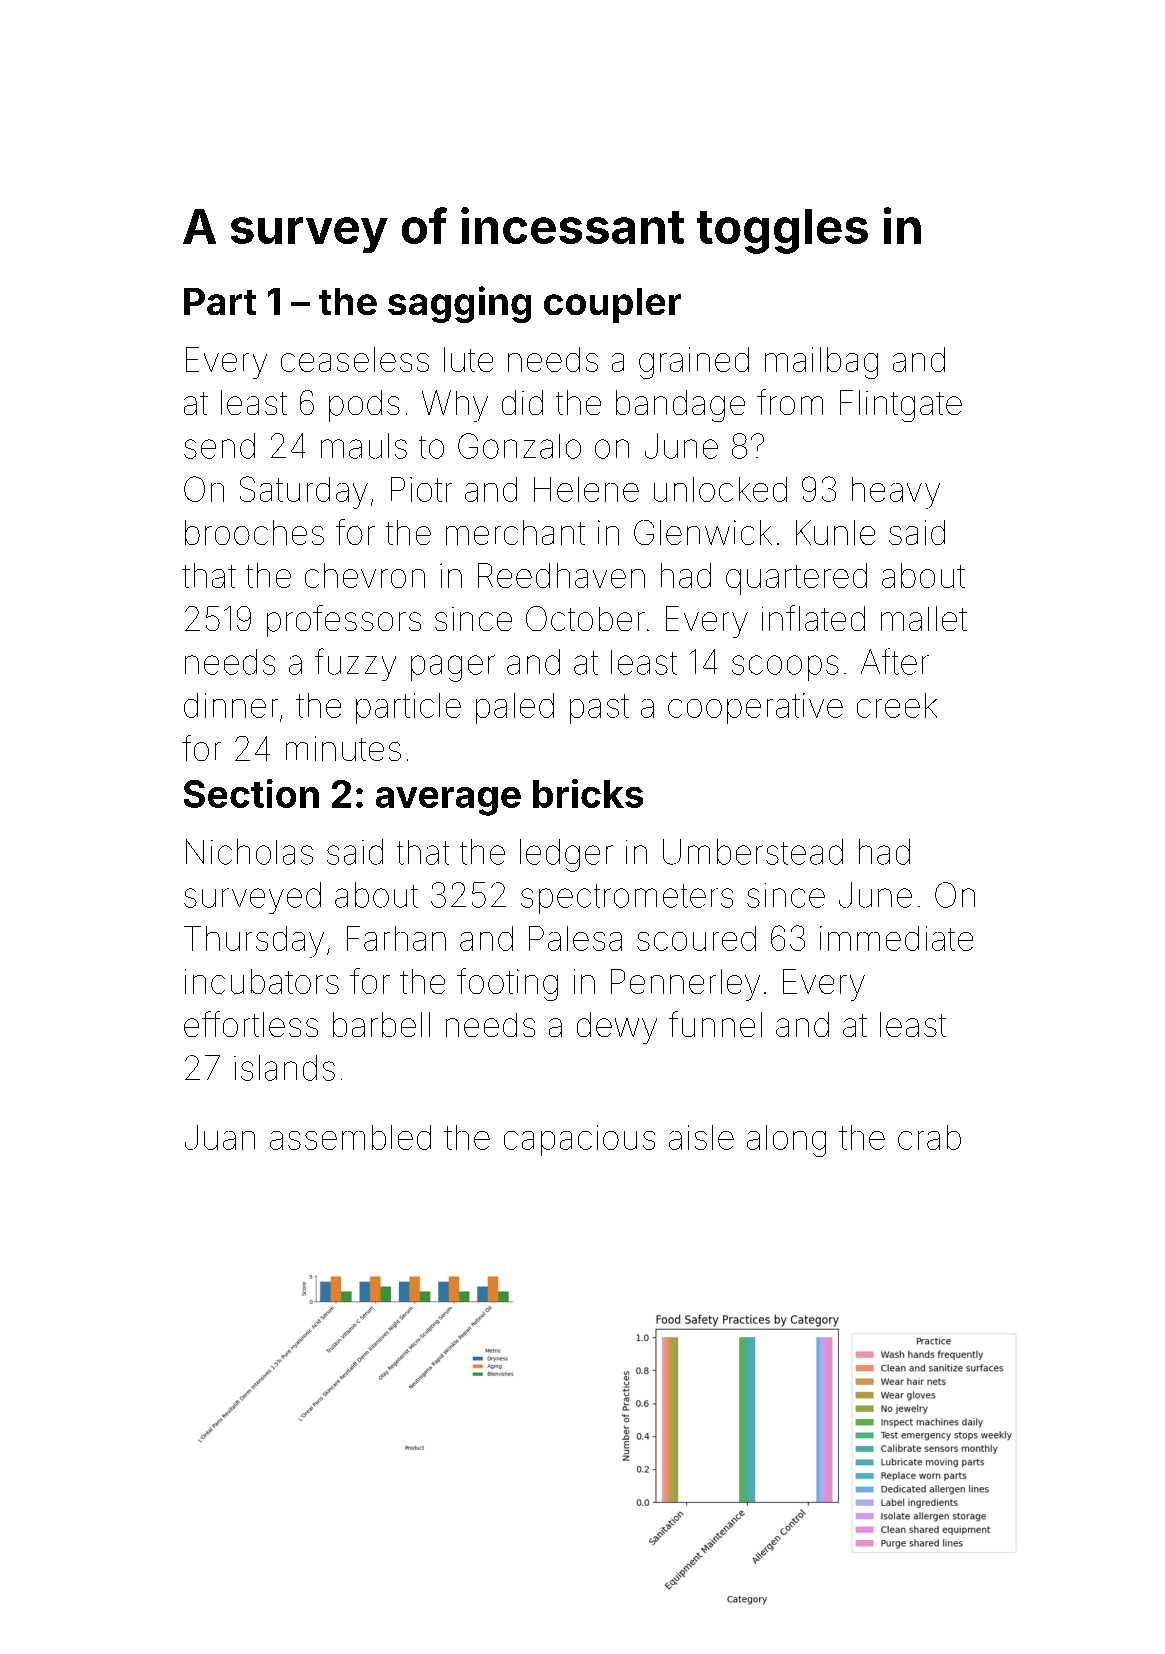 The image size is (1165, 1654). Describe the element at coordinates (231, 705) in the screenshot. I see `dinner` at that location.
